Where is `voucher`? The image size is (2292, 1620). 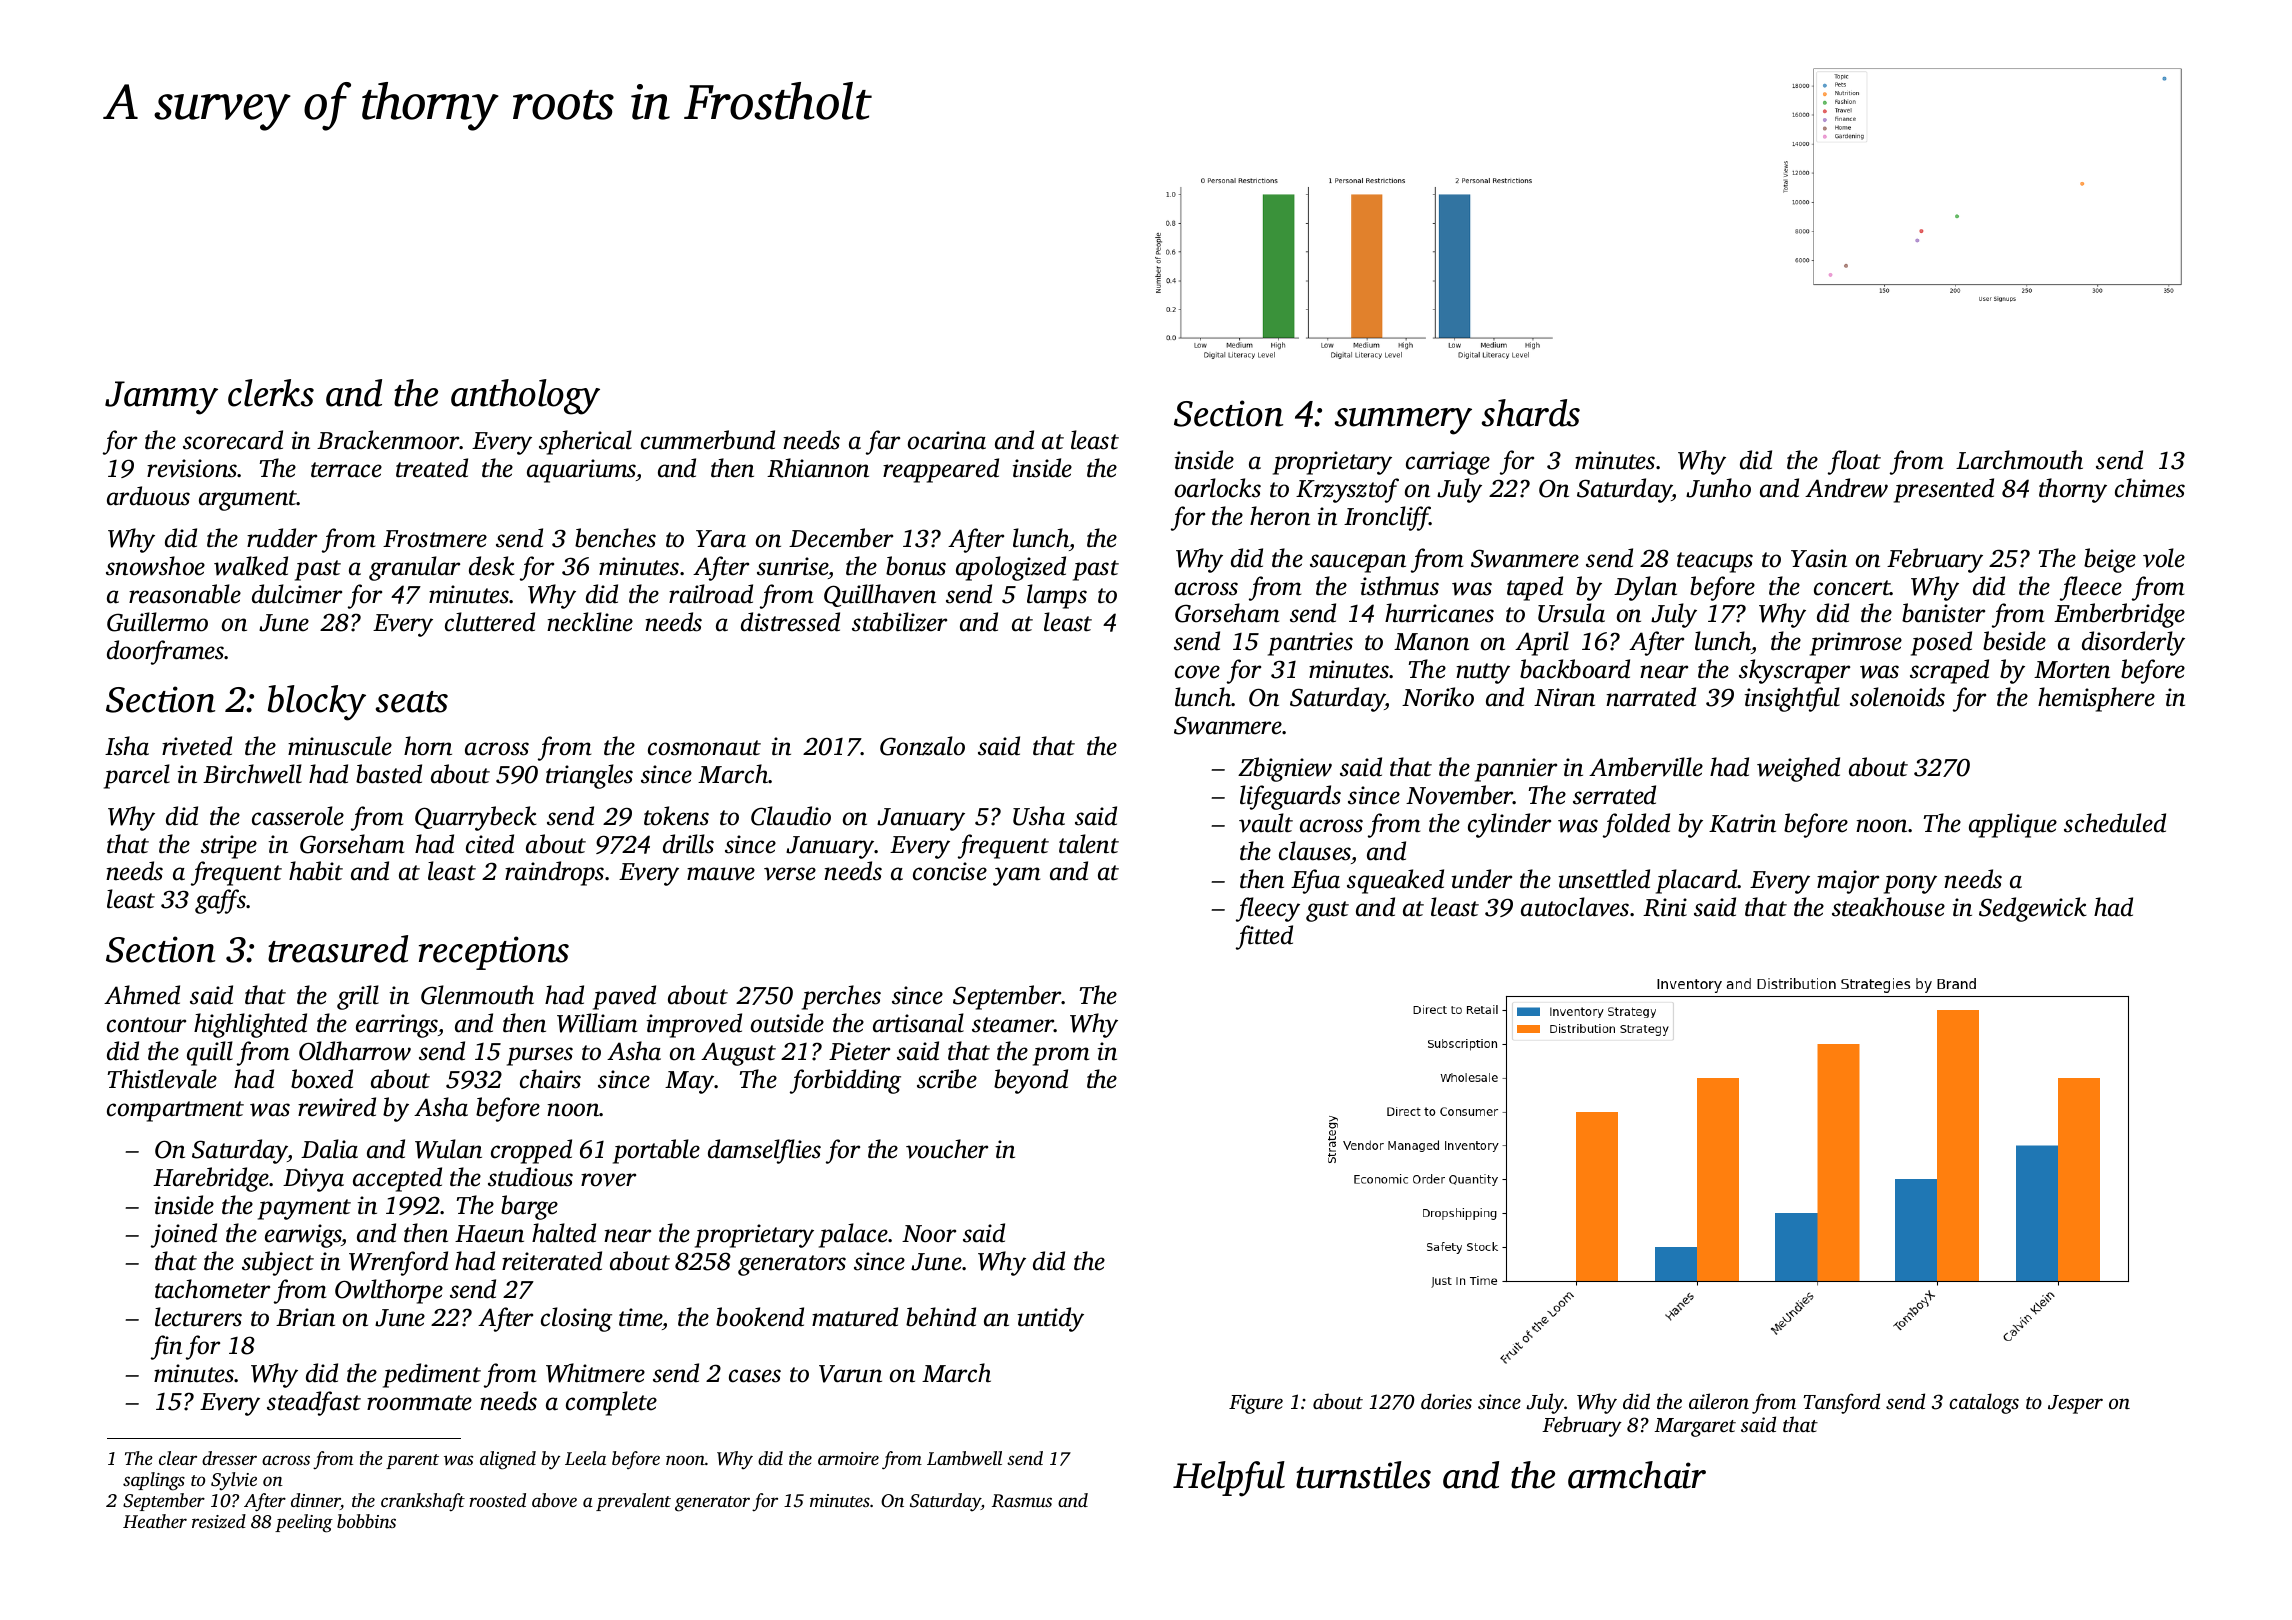 voucher is located at coordinates (947, 1149).
